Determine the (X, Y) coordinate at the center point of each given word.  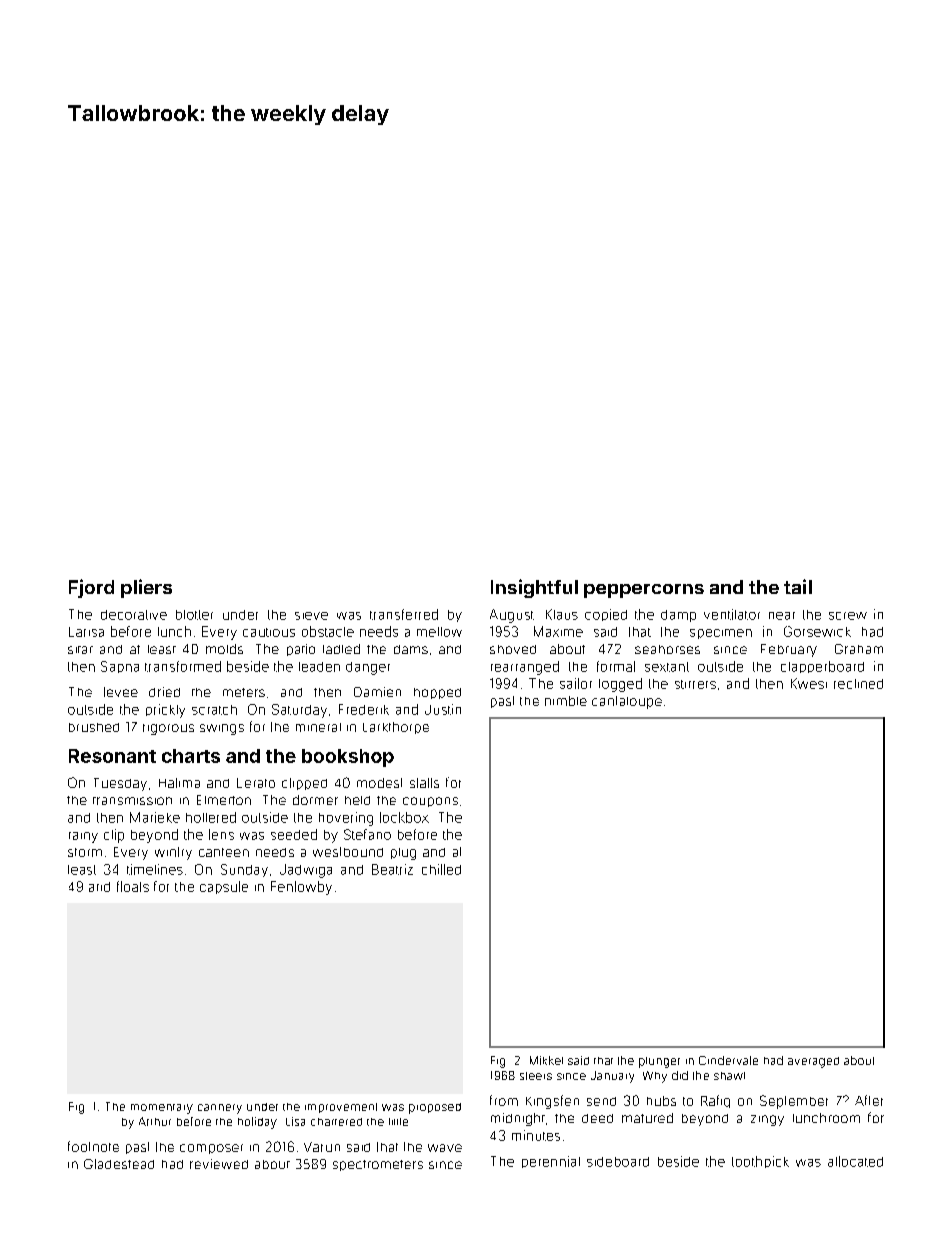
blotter (194, 615)
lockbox (404, 817)
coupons (430, 802)
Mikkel (546, 1060)
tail (798, 586)
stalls (424, 783)
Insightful (534, 588)
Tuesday (120, 784)
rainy (83, 837)
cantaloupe (627, 702)
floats (133, 886)
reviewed (219, 1164)
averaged (813, 1062)
